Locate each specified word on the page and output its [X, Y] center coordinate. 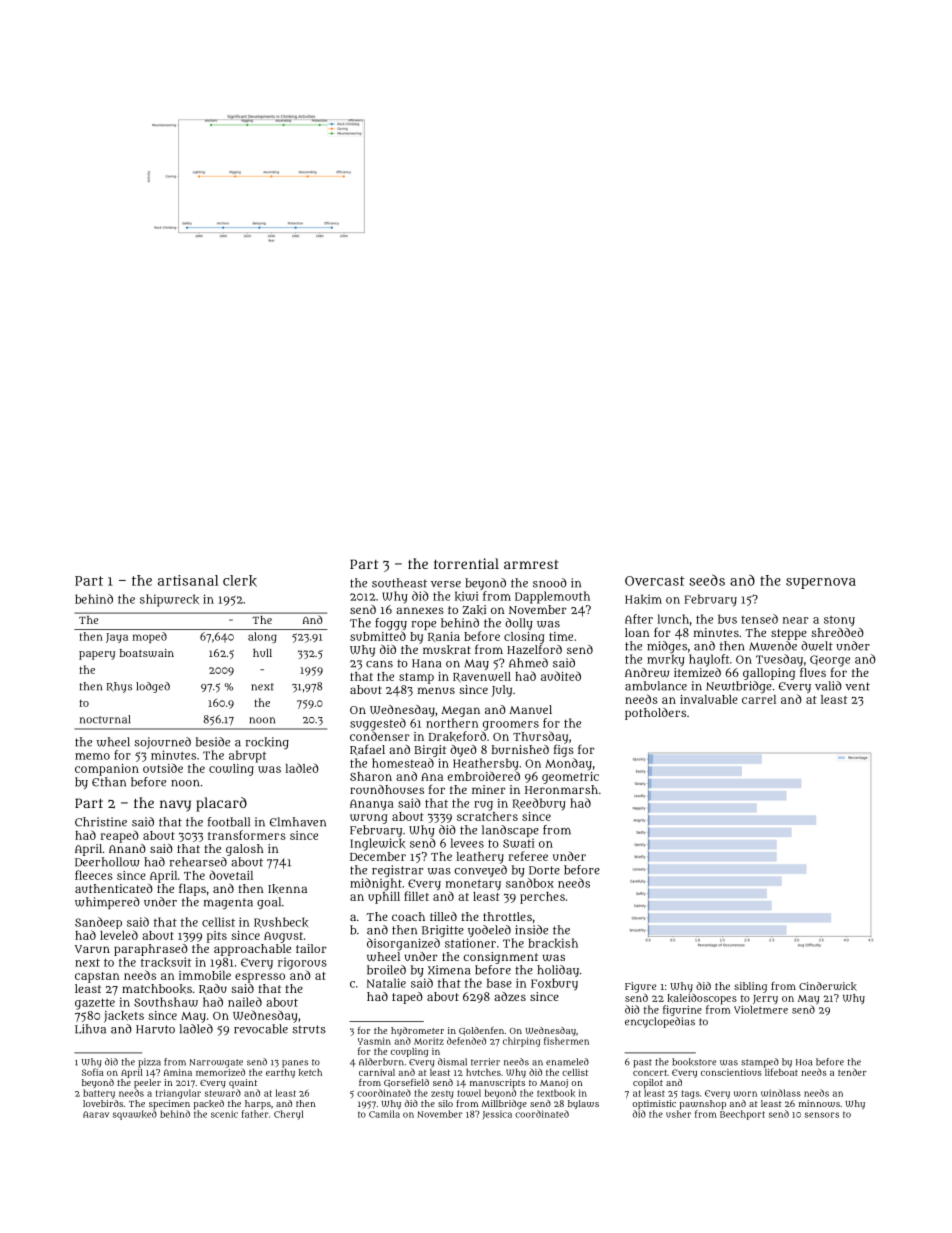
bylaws [583, 1104]
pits [217, 937]
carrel [759, 699]
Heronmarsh [561, 789]
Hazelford [534, 649]
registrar [397, 871]
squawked [135, 1115]
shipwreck [169, 600]
